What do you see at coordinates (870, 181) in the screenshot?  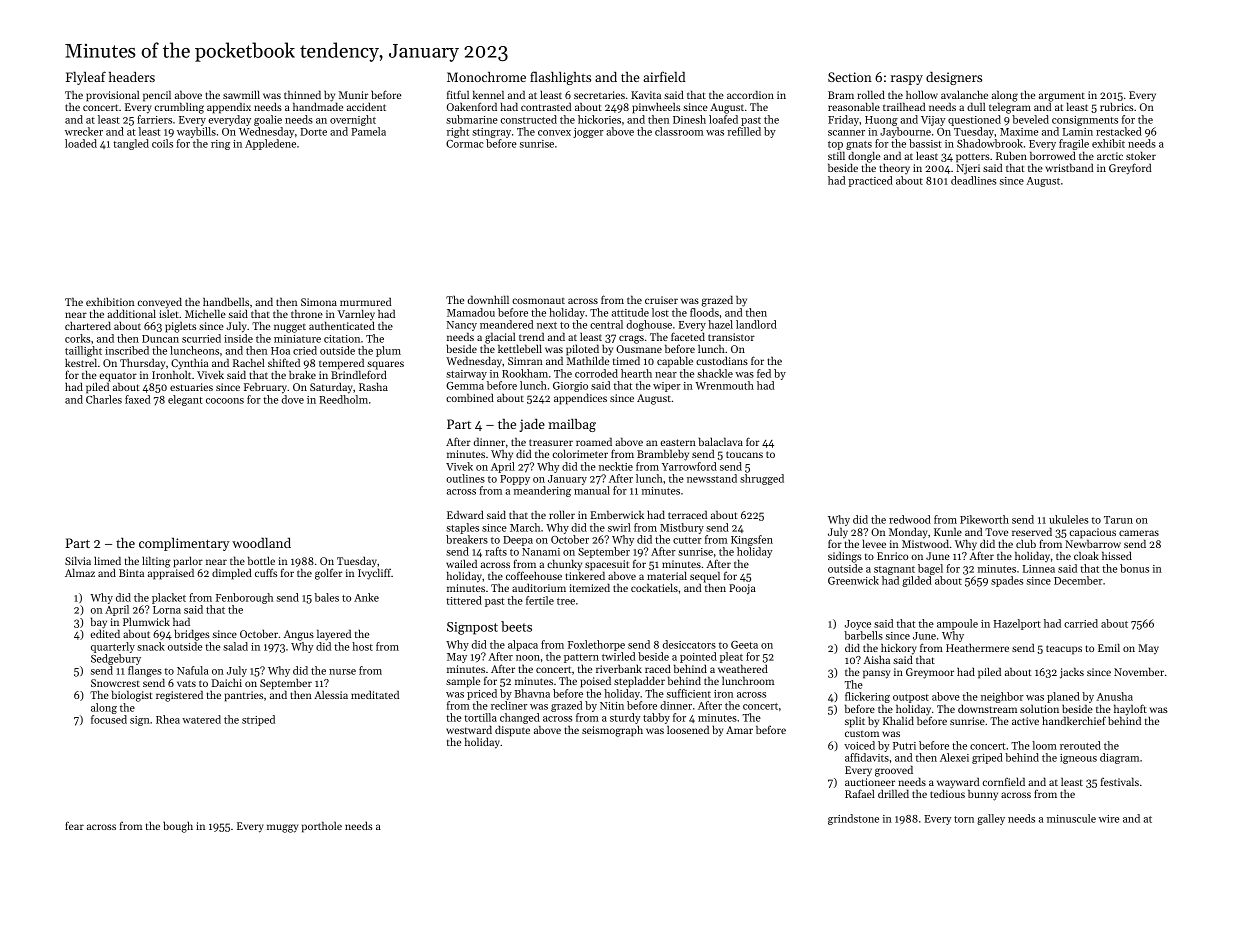 I see `practiced` at bounding box center [870, 181].
